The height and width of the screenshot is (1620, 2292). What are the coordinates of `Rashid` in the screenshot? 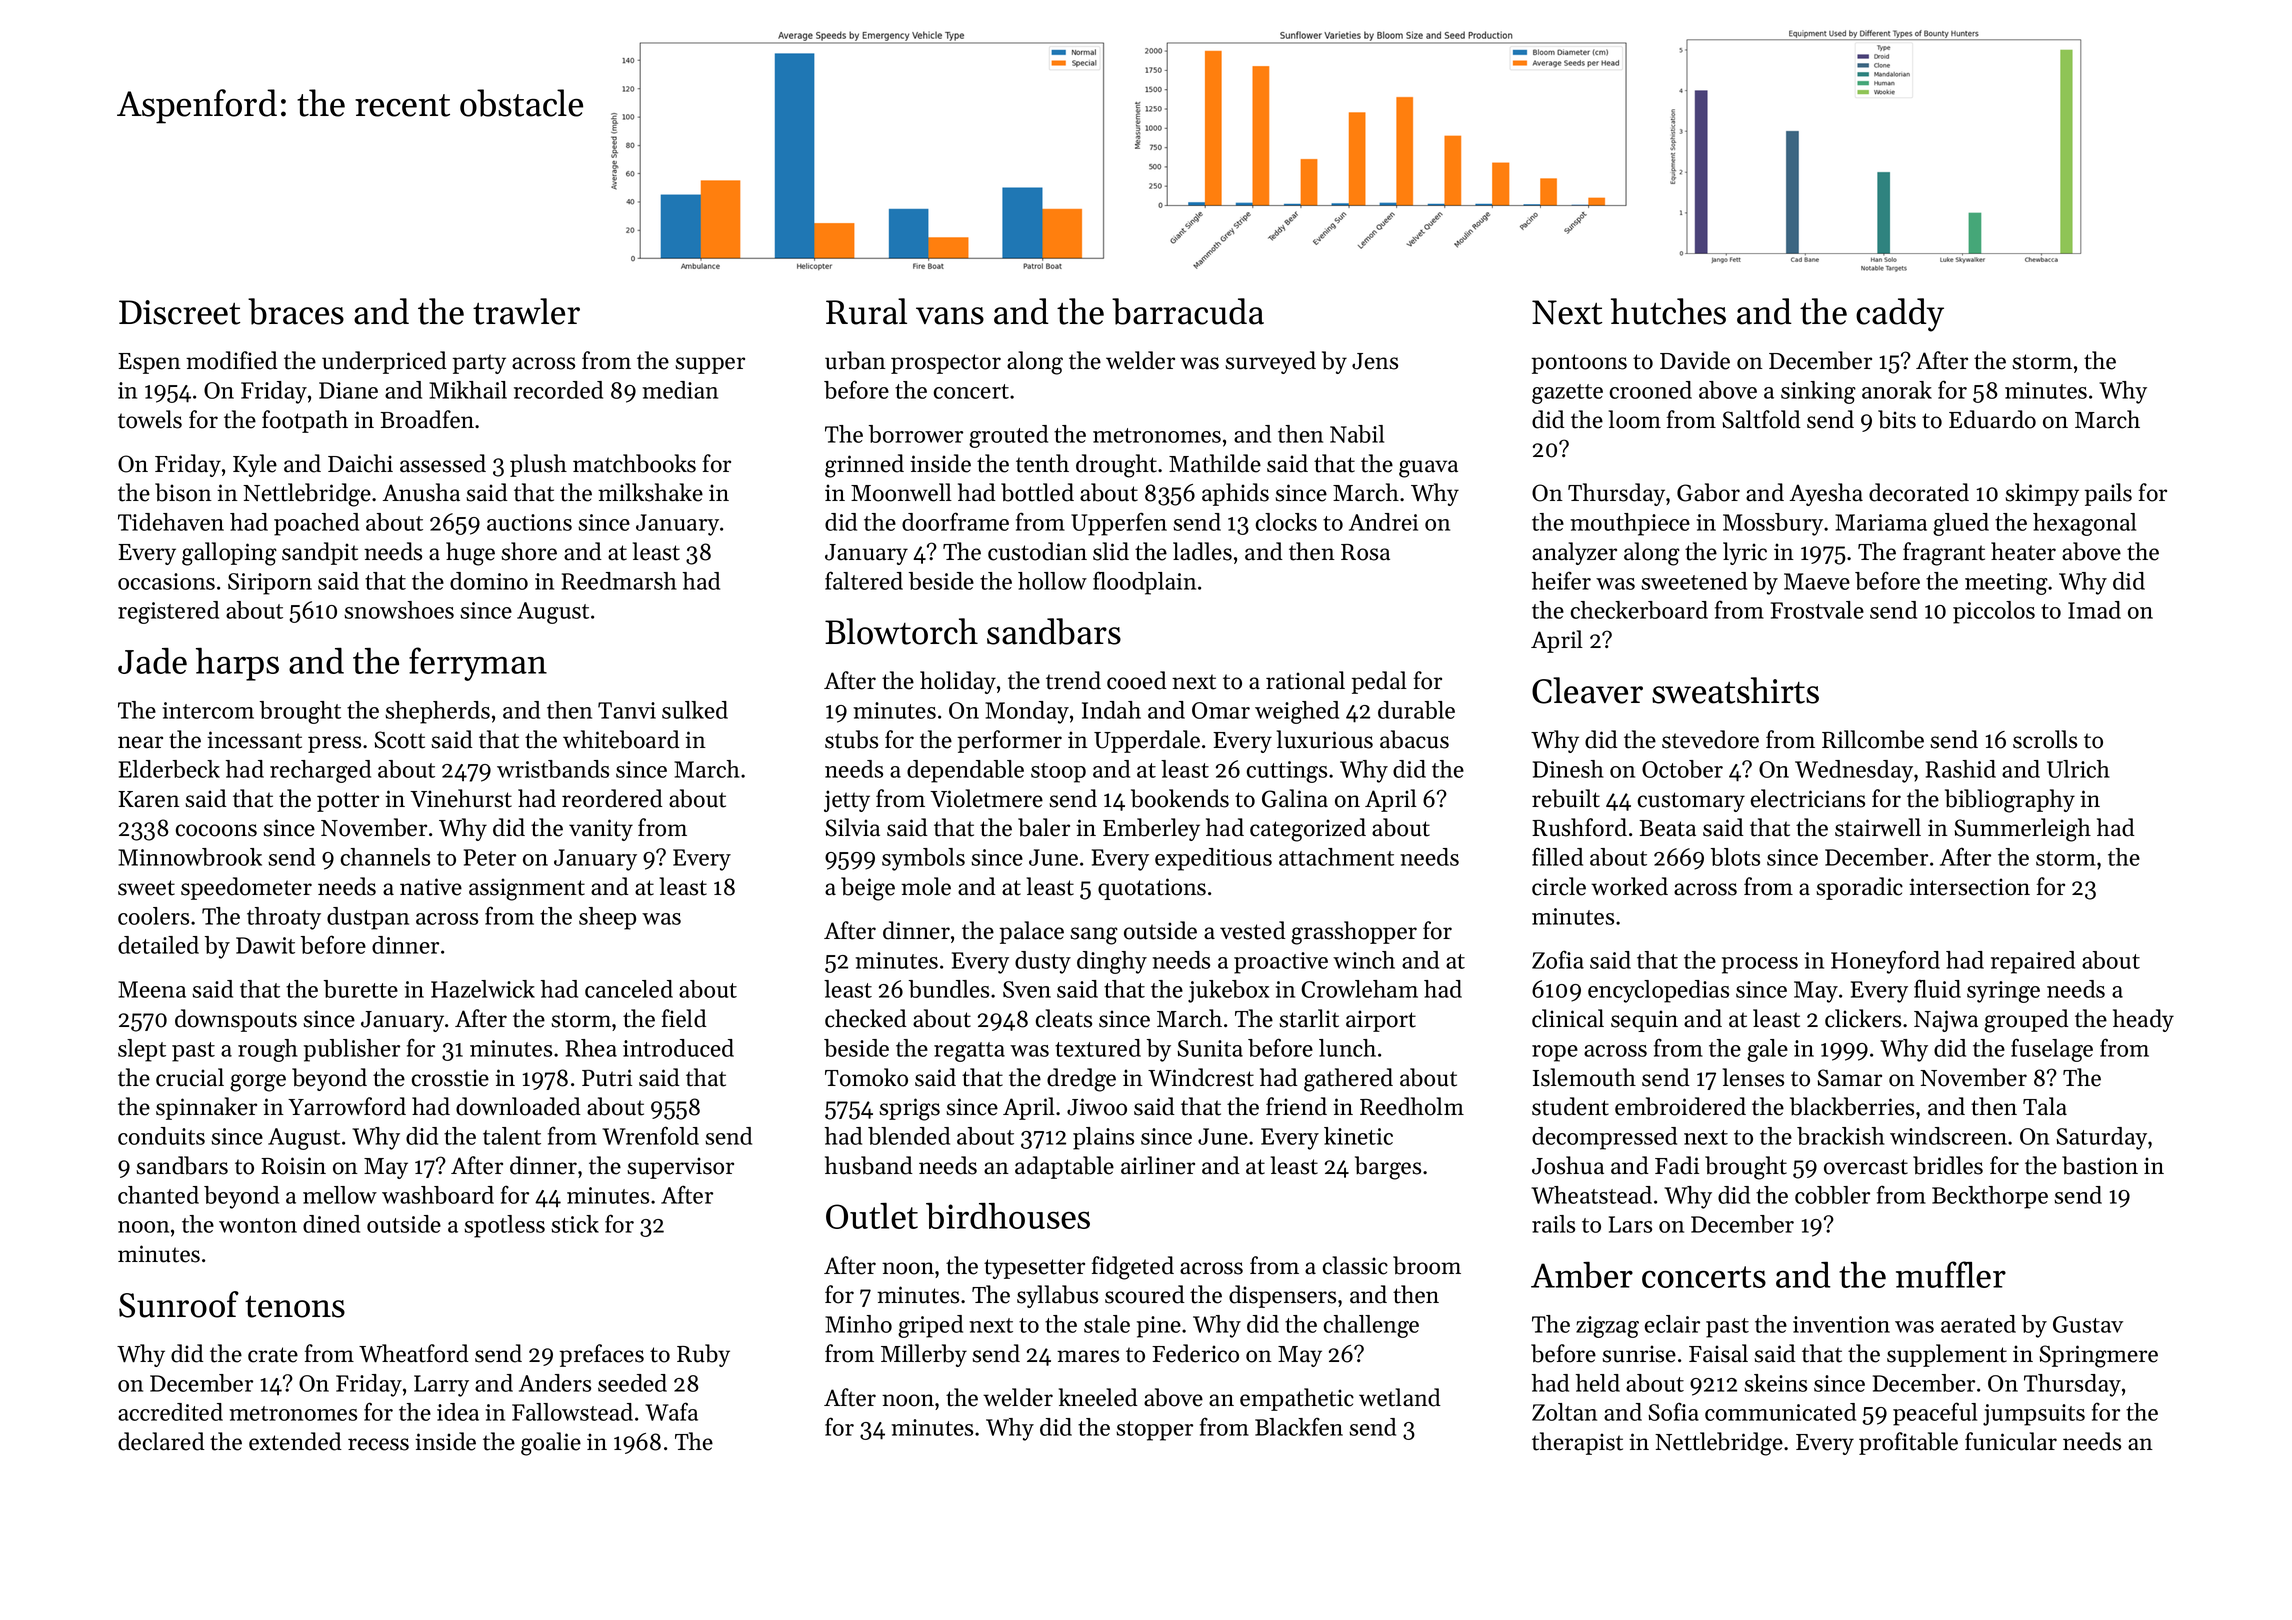 It's located at (1961, 769).
